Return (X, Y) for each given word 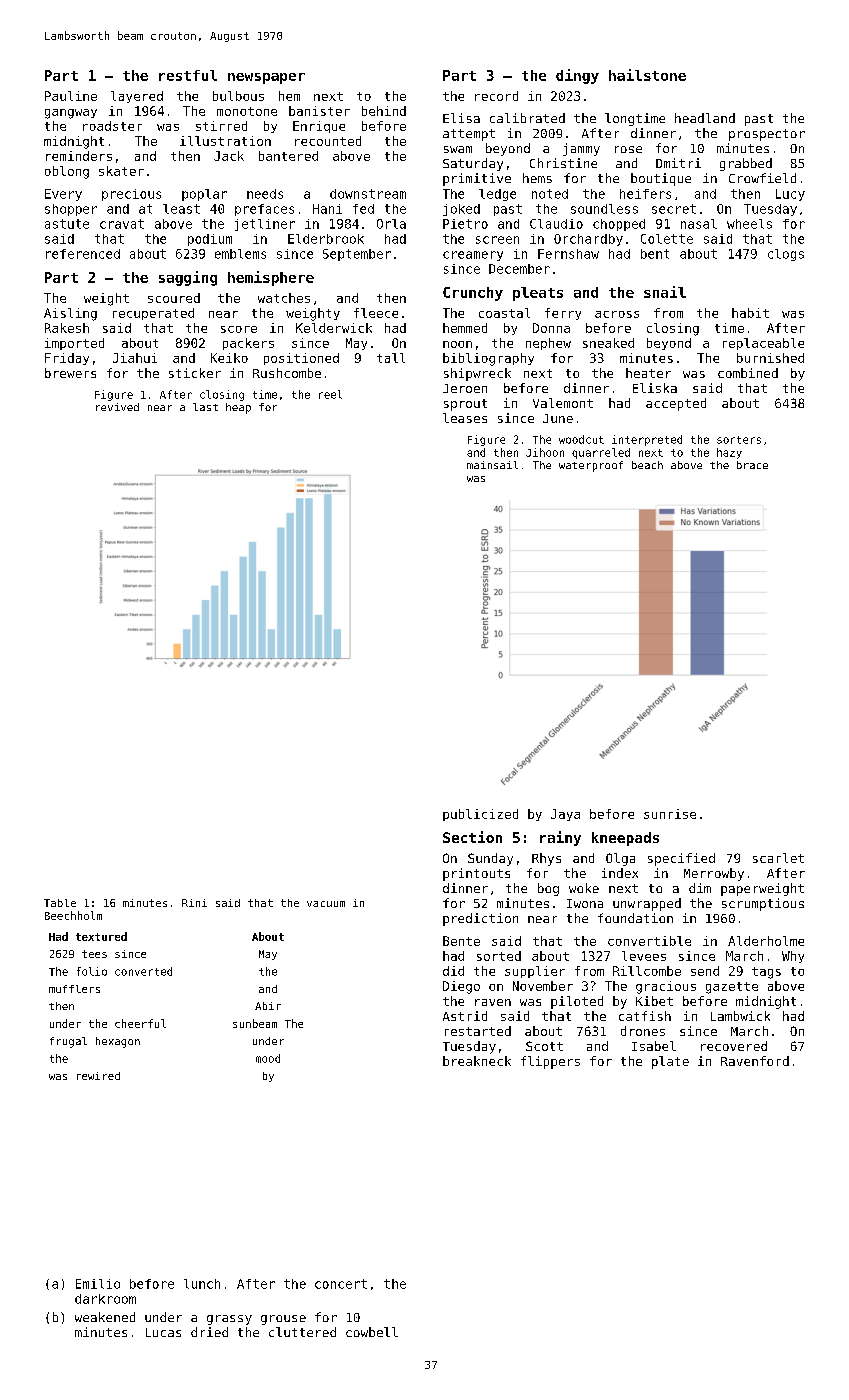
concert (341, 1284)
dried (209, 1332)
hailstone (647, 75)
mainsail (492, 465)
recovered (734, 1046)
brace (752, 465)
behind (384, 111)
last (205, 407)
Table (60, 903)
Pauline (71, 96)
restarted (478, 1031)
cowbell (372, 1332)
